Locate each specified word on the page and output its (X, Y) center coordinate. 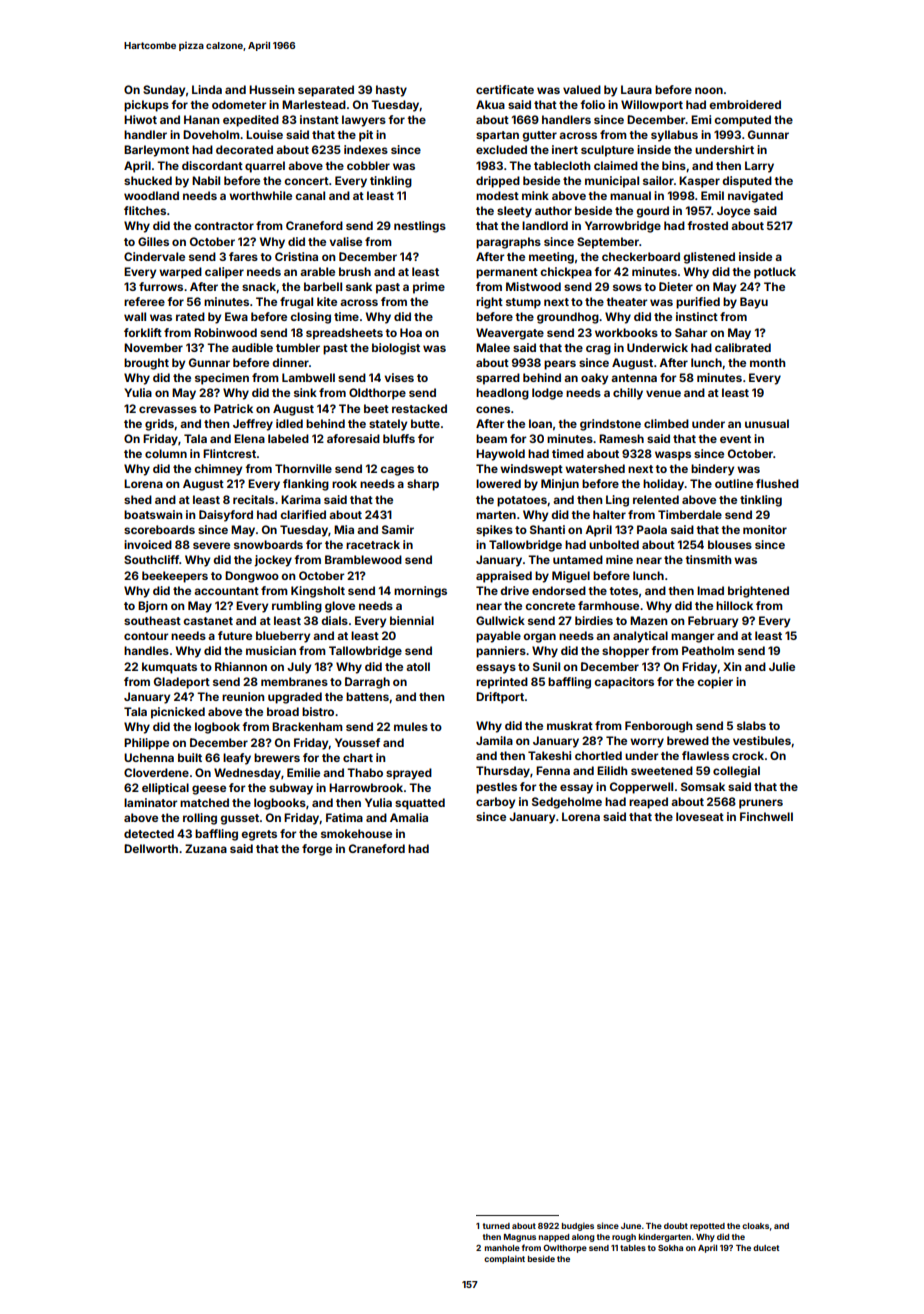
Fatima (344, 817)
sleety (514, 212)
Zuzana (206, 848)
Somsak (703, 786)
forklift (143, 332)
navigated (755, 197)
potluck (775, 273)
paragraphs (508, 243)
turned (496, 1226)
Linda (207, 89)
